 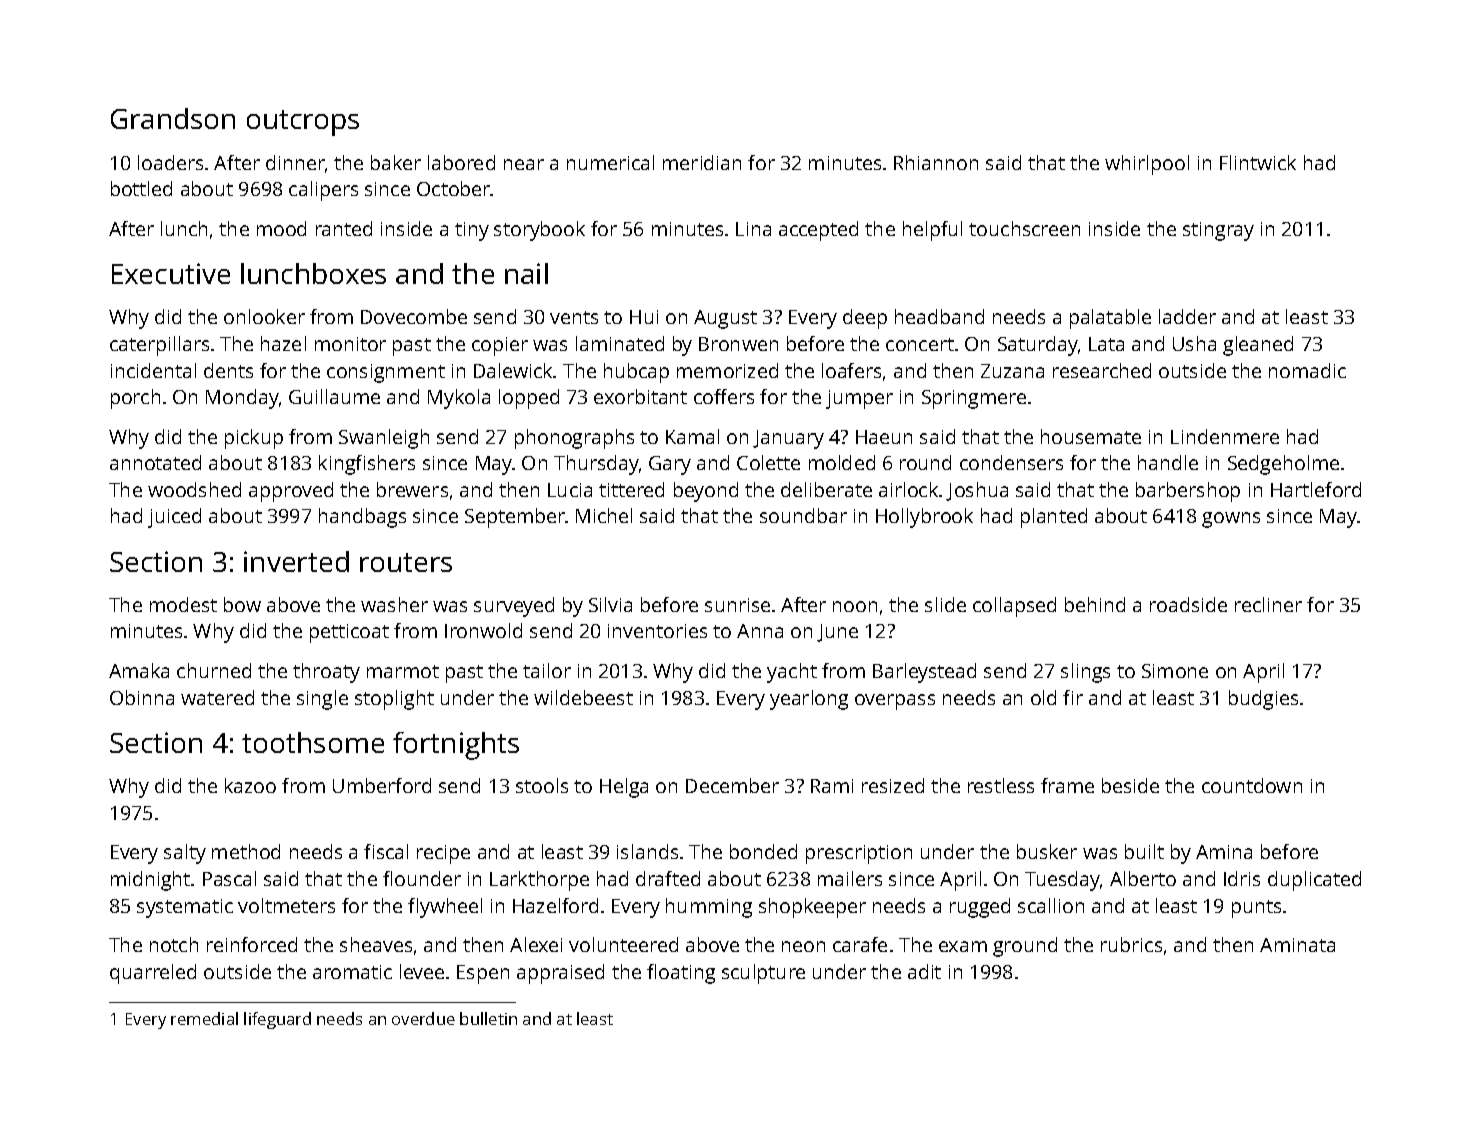 I want to click on gleaned, so click(x=1258, y=346).
